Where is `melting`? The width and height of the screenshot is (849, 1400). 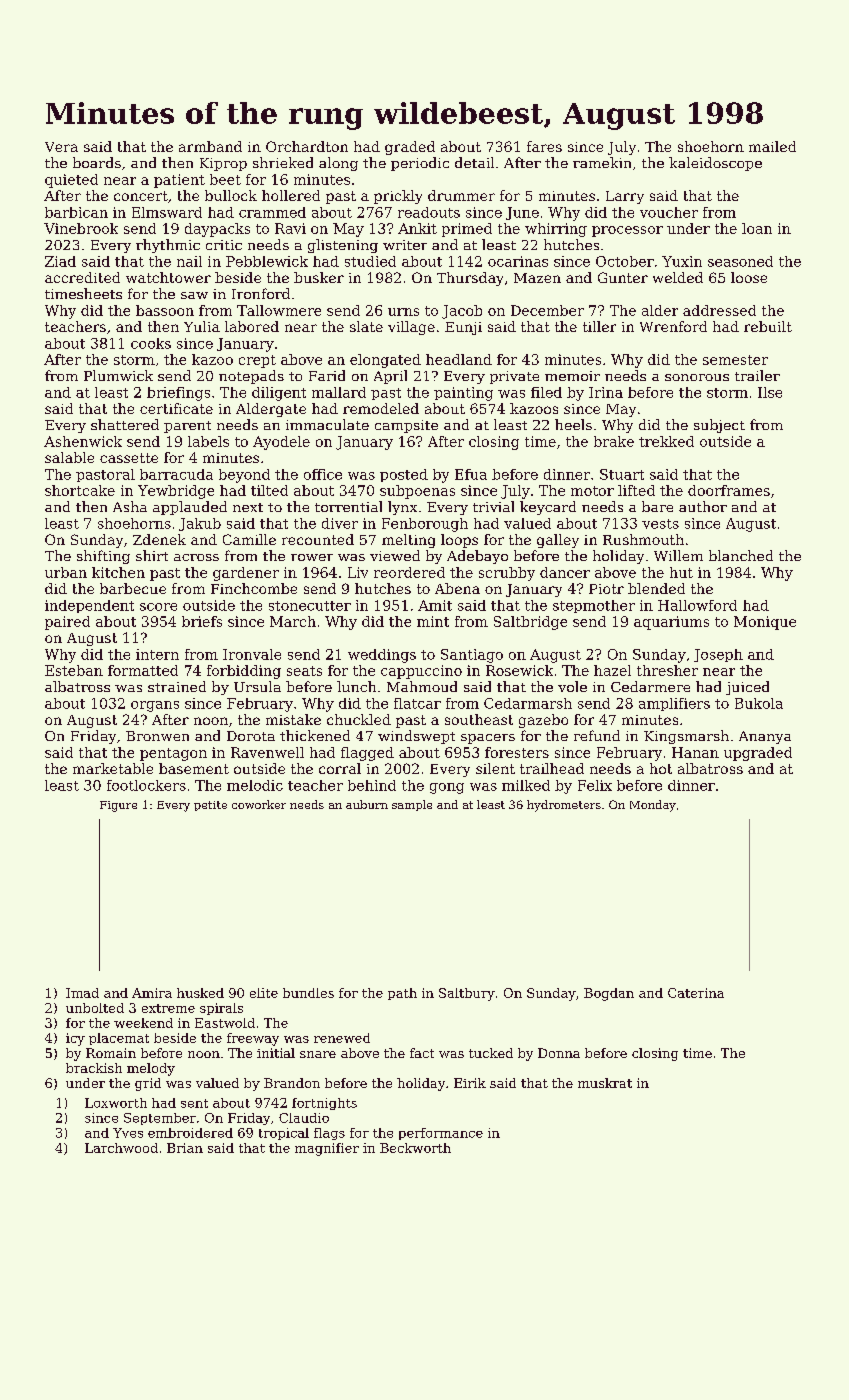 melting is located at coordinates (408, 541).
